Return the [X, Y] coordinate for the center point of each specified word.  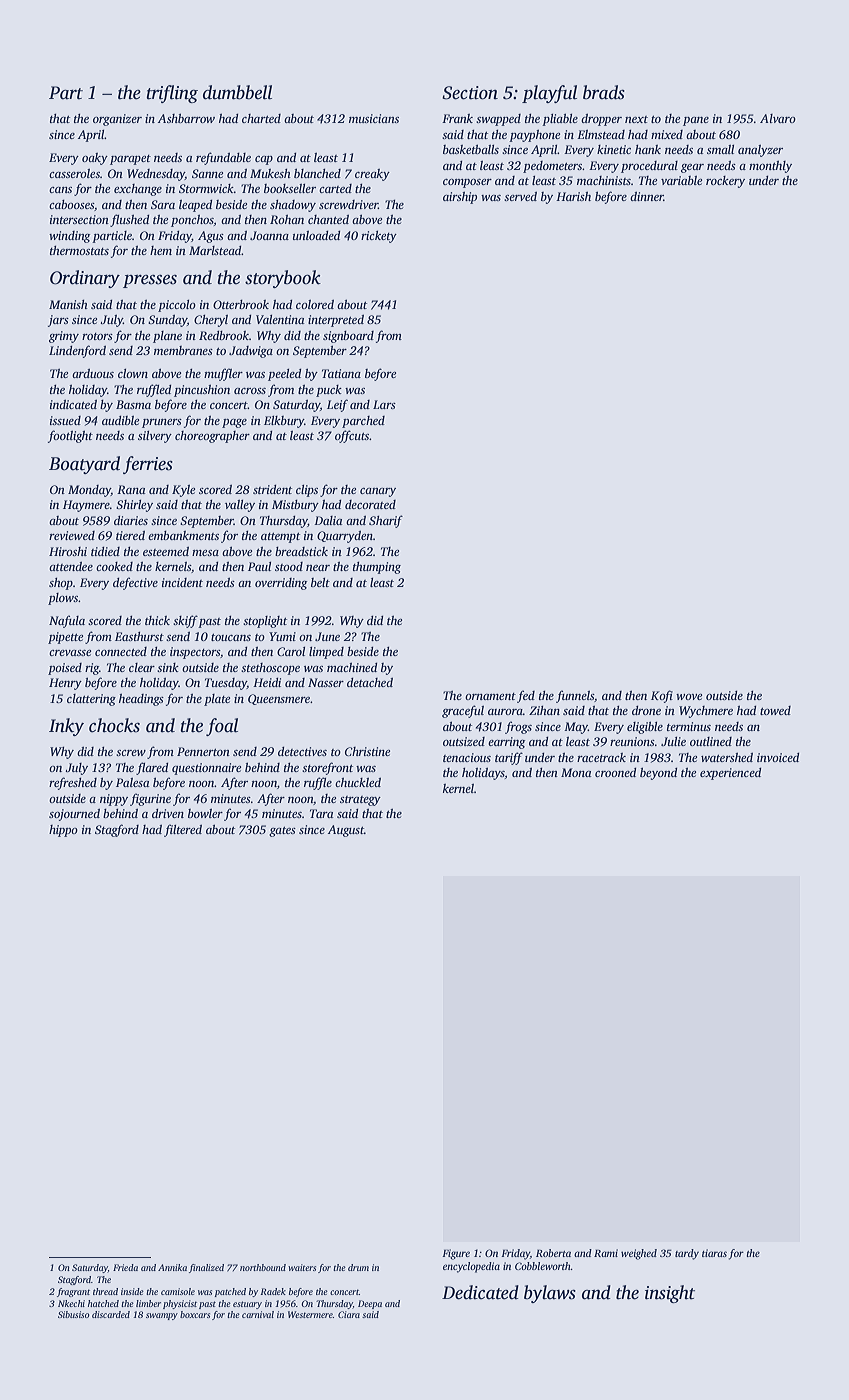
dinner [647, 196]
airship [460, 198]
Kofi [662, 696]
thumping [377, 568]
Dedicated [480, 1292]
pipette [65, 638]
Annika [172, 1267]
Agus [211, 237]
